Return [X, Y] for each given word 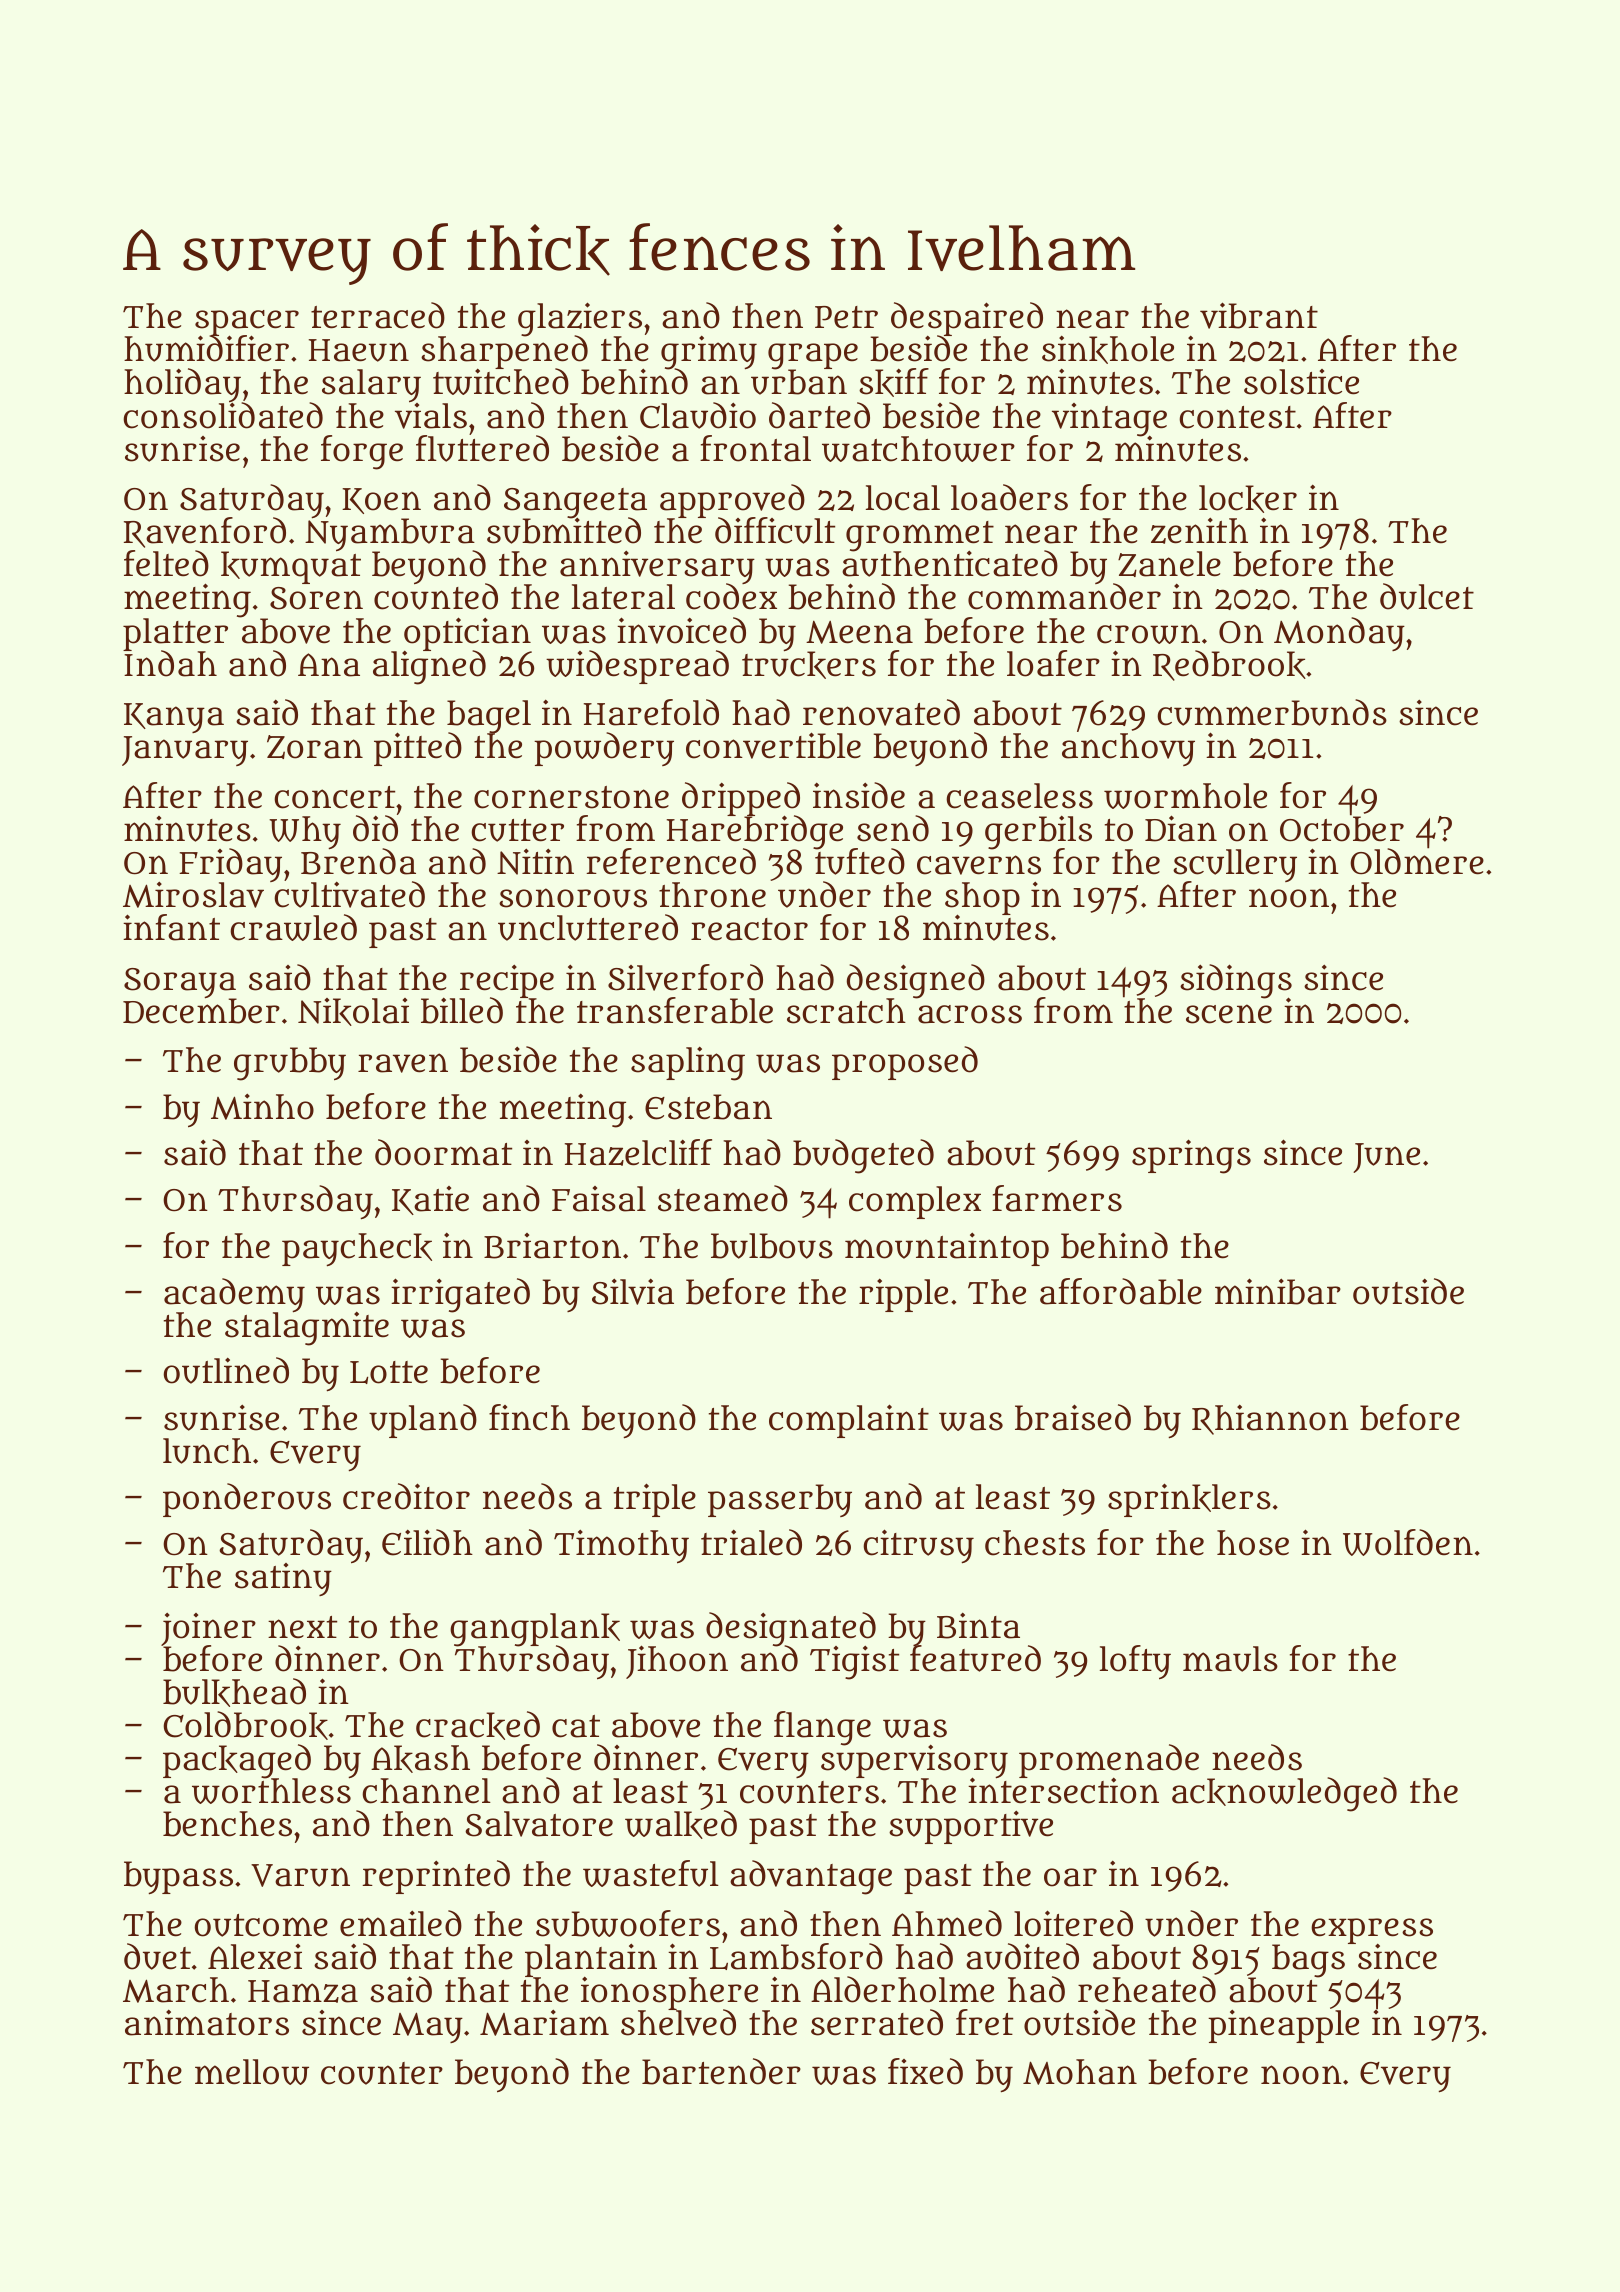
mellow [252, 2072]
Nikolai [353, 1012]
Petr [846, 317]
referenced [671, 861]
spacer [247, 323]
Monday [1339, 634]
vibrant [1259, 315]
